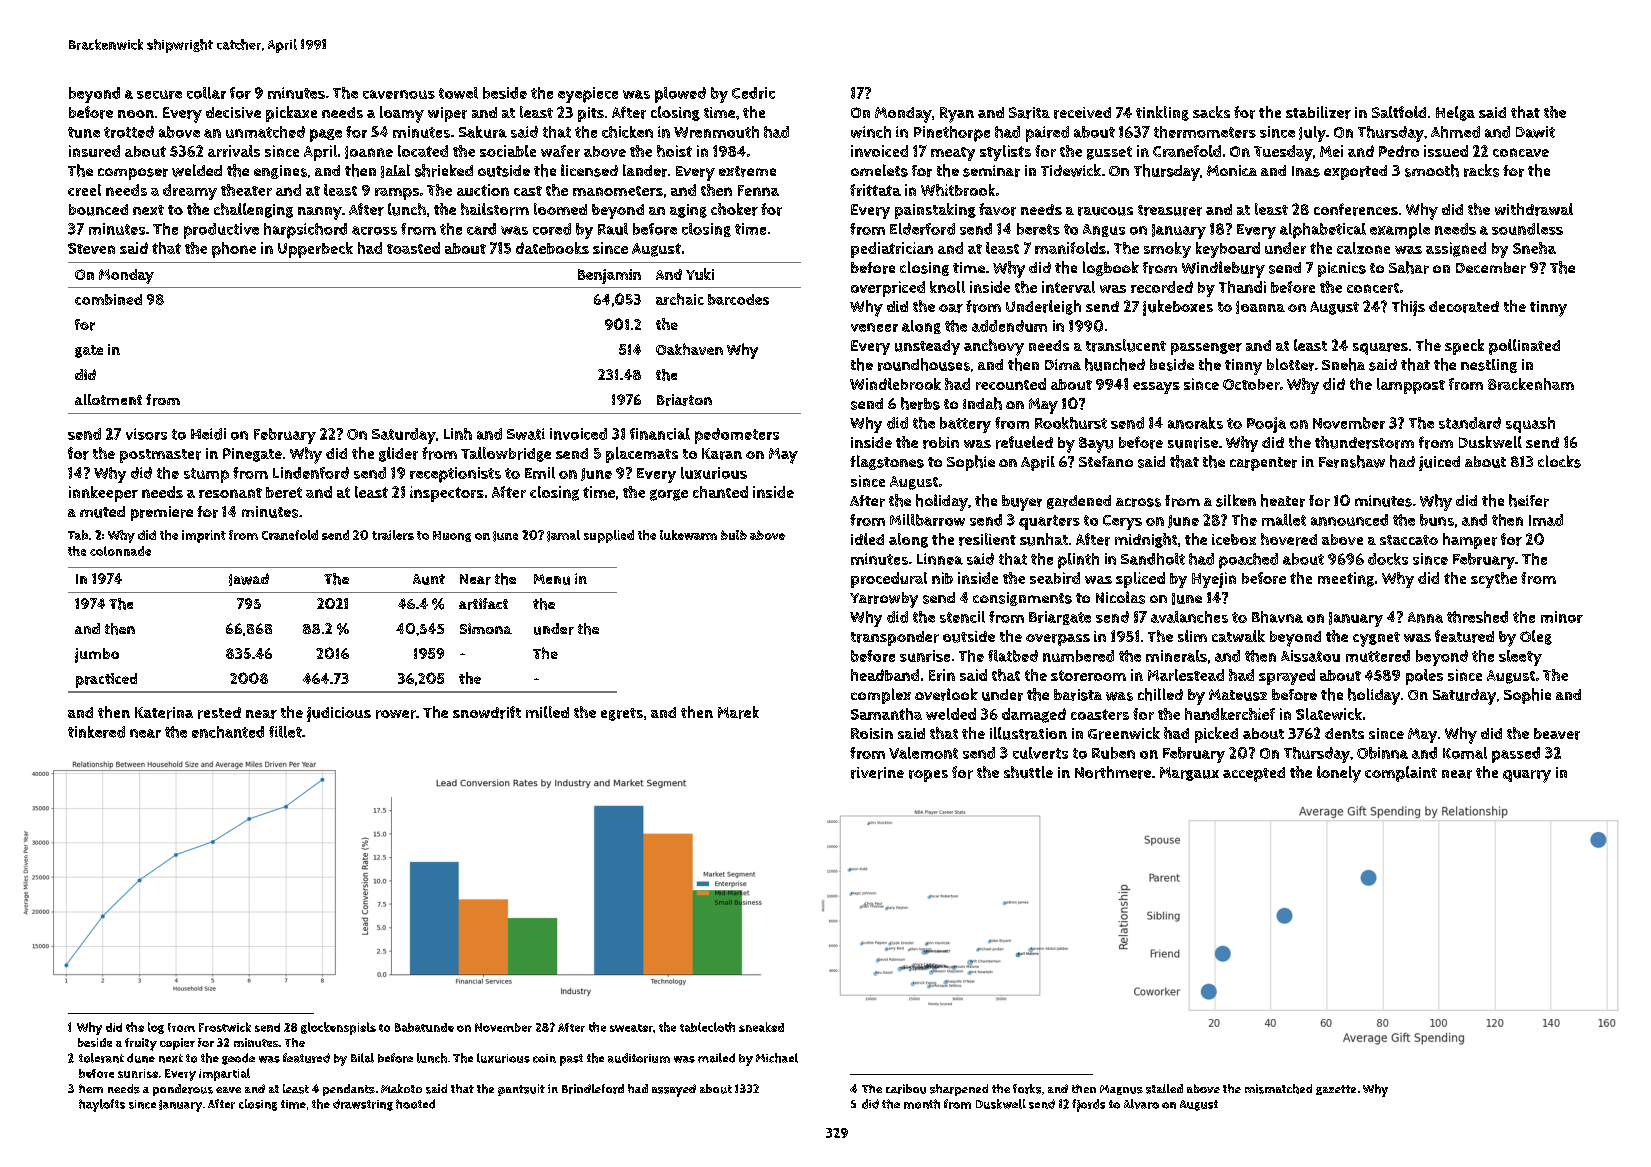 The height and width of the screenshot is (1167, 1651). I want to click on barista, so click(1078, 695).
